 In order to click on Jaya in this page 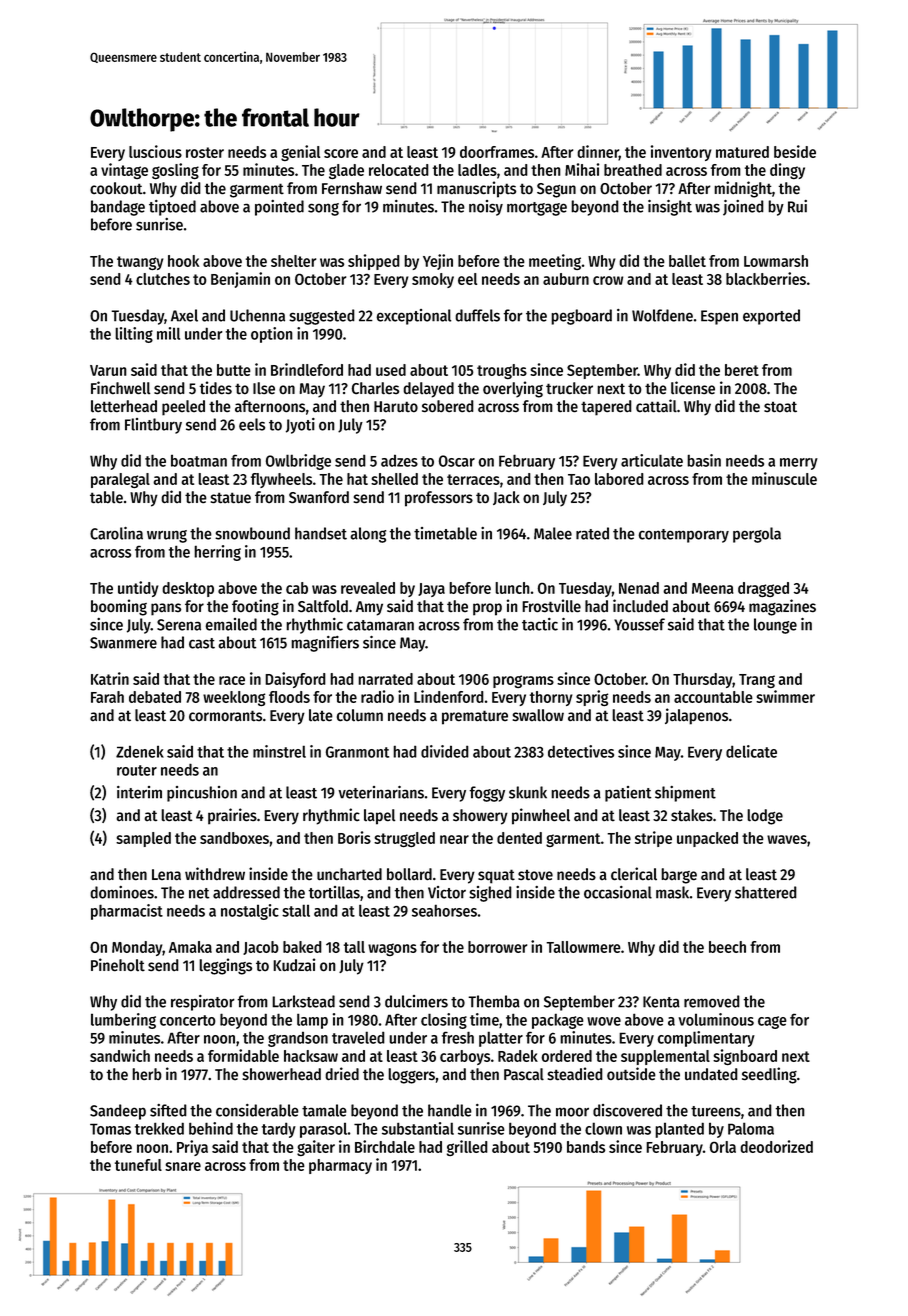, I will do `click(431, 590)`.
